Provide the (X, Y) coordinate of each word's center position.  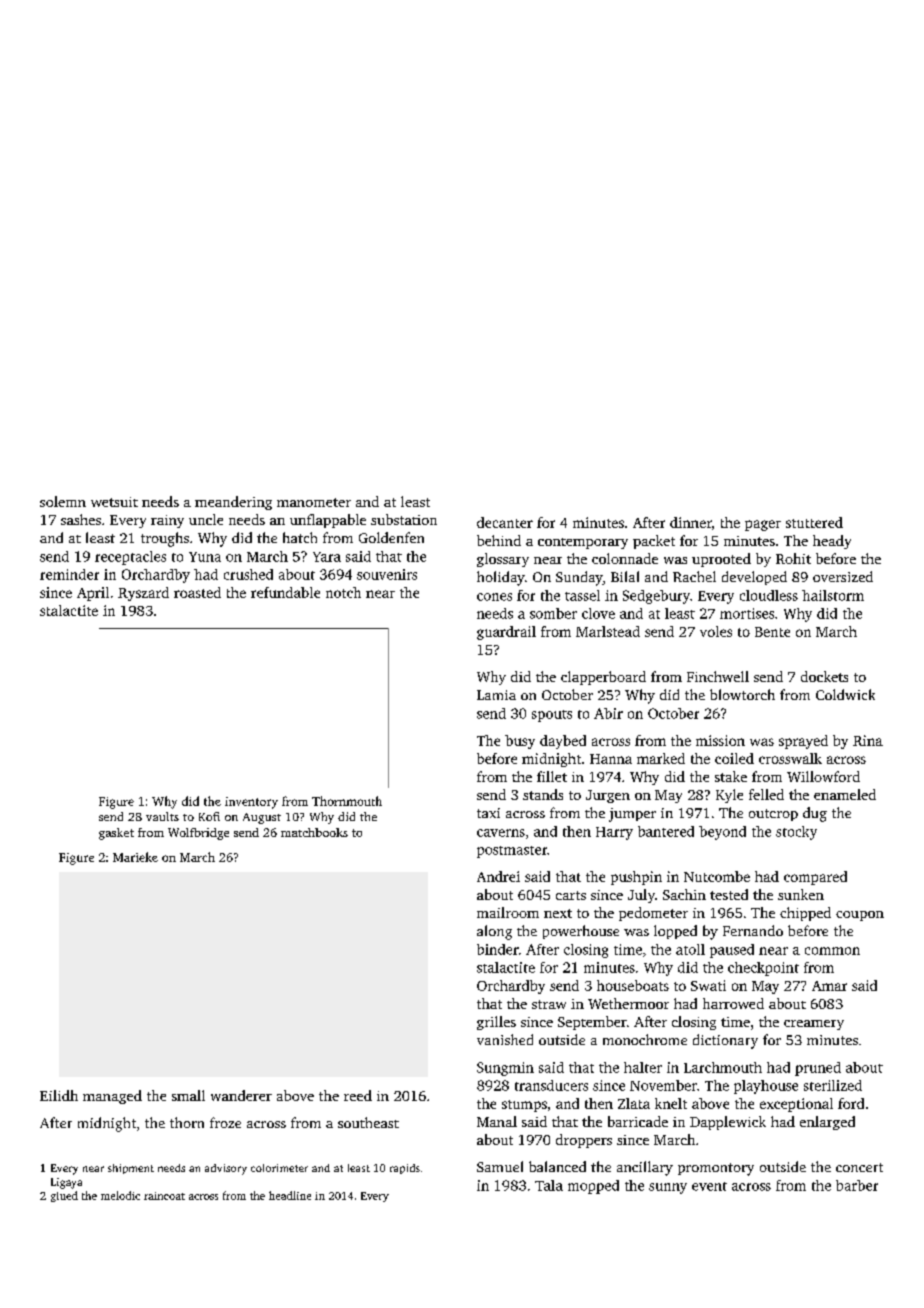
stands (543, 794)
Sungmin (505, 1069)
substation (404, 519)
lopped (675, 932)
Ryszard (143, 594)
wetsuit (114, 502)
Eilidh (59, 1095)
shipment (131, 1169)
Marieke (135, 857)
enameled (845, 794)
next (558, 913)
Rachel (694, 576)
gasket (116, 834)
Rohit (793, 558)
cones (494, 597)
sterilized (833, 1085)
